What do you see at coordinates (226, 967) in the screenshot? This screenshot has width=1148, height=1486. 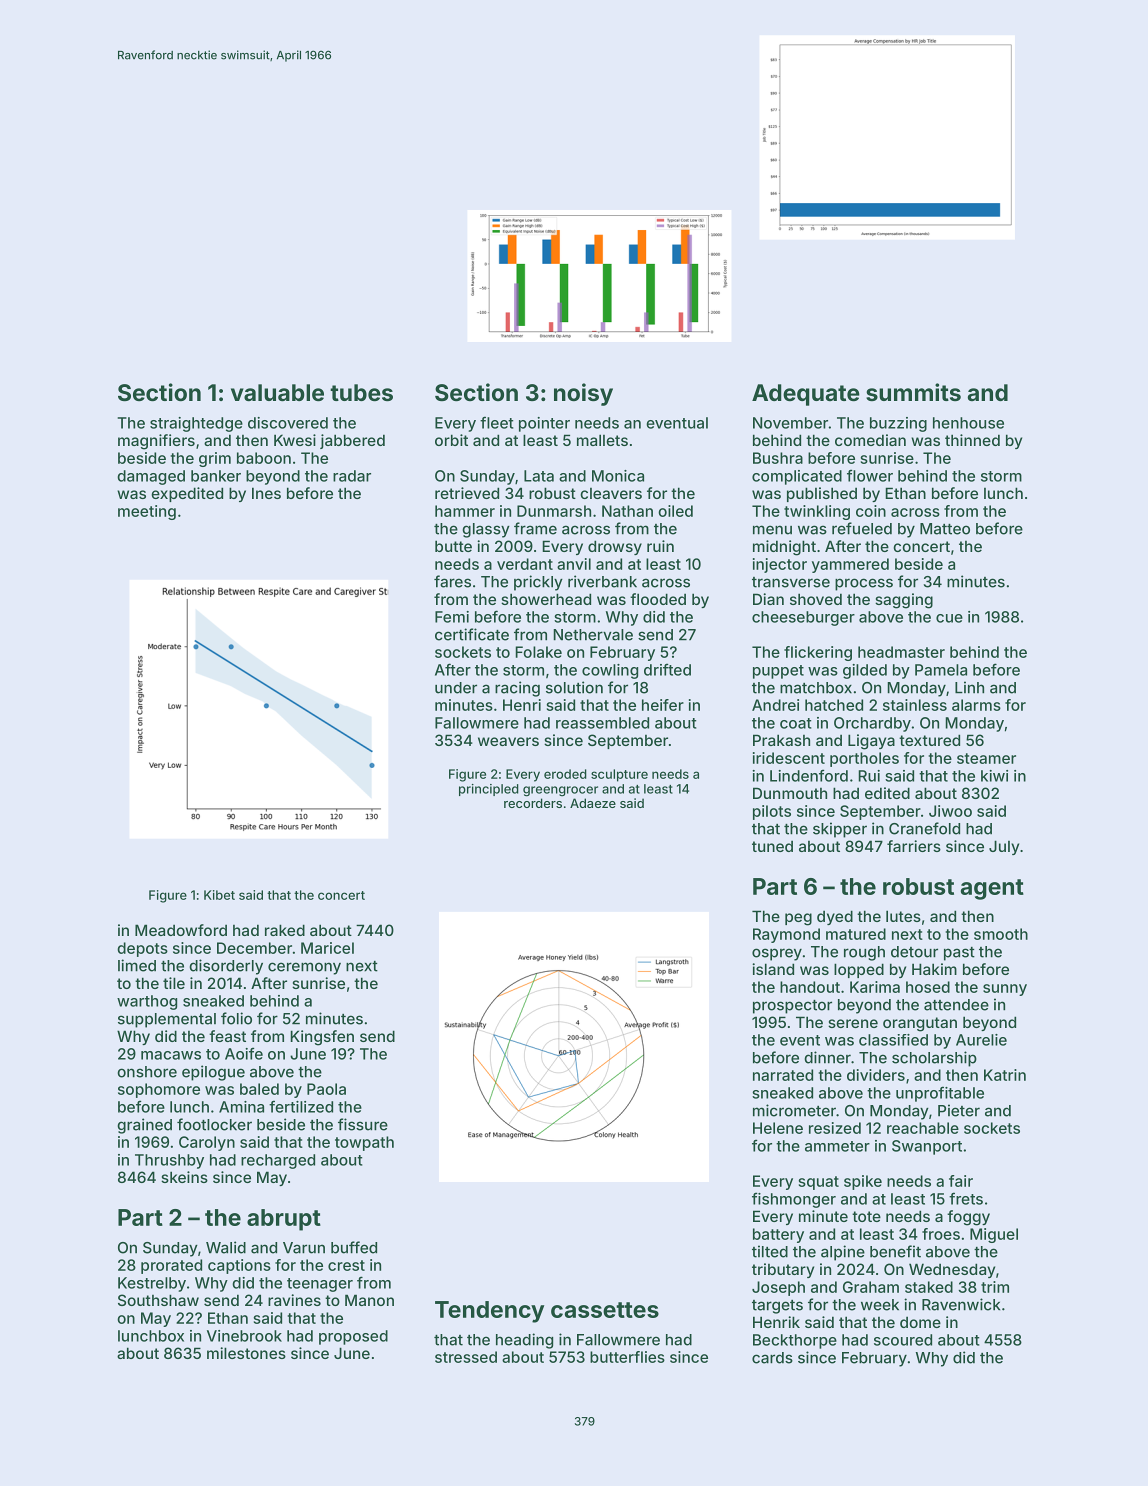 I see `disorderly` at bounding box center [226, 967].
